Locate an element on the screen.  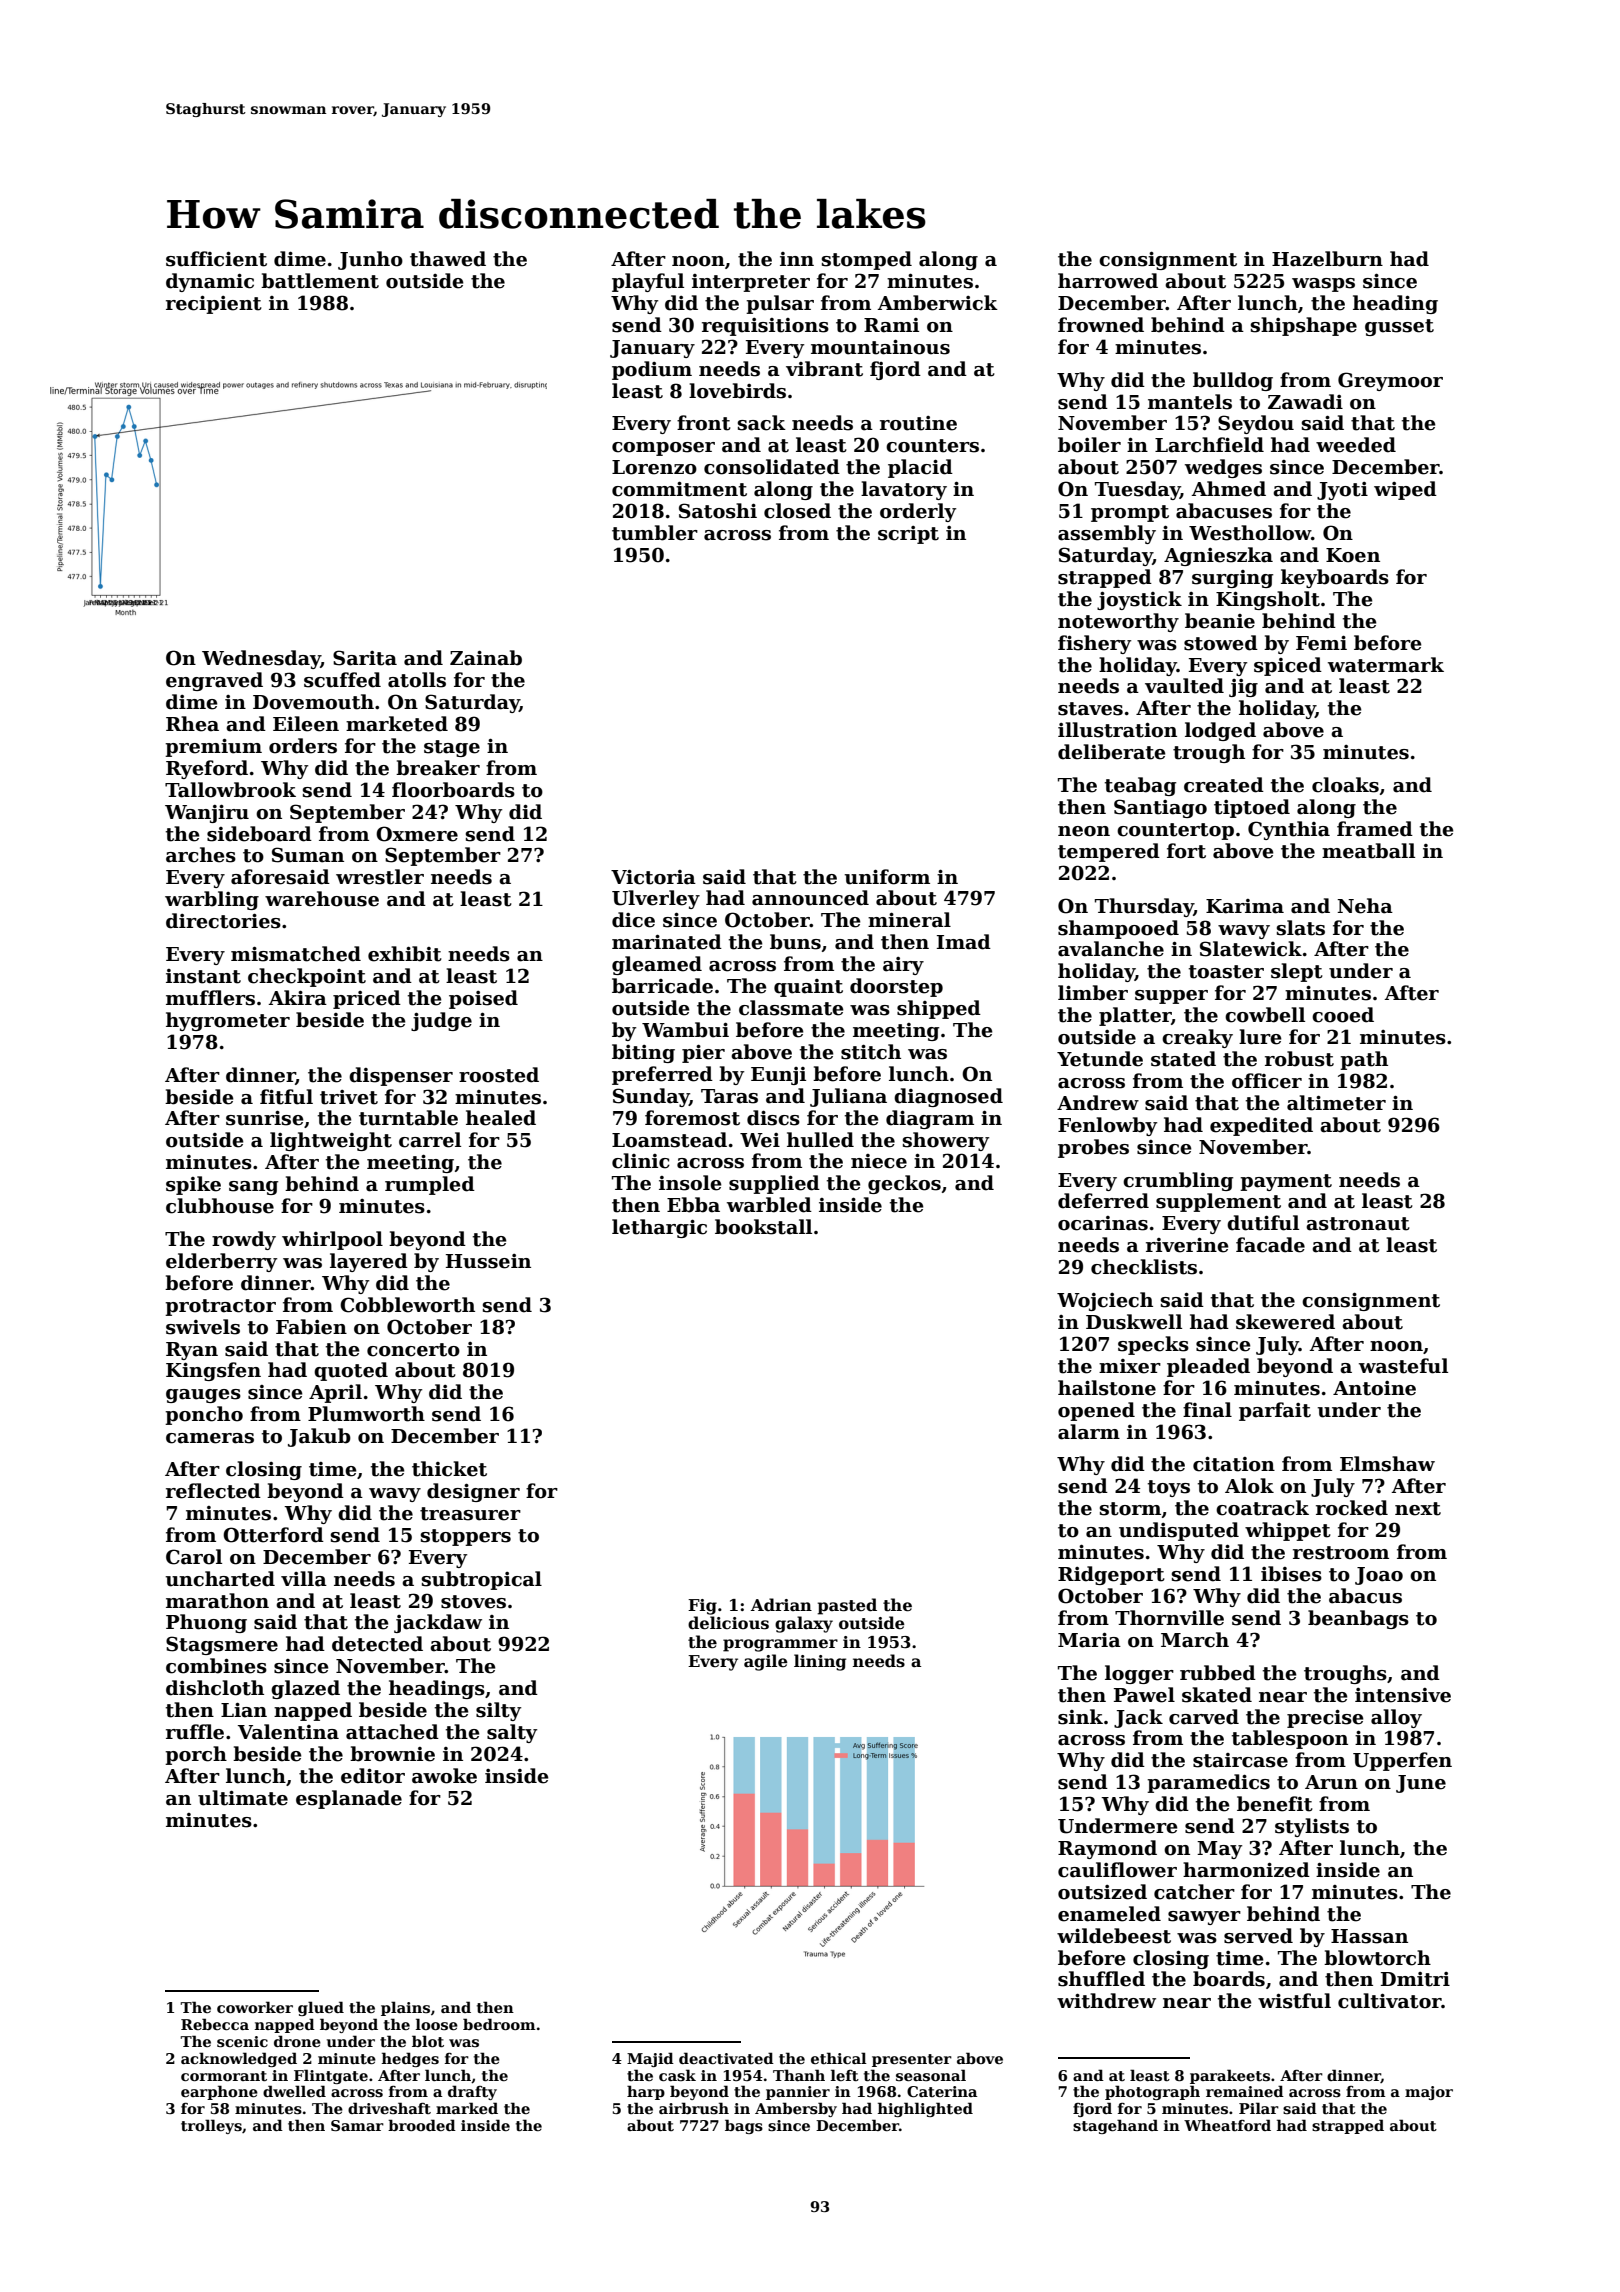
recipient is located at coordinates (214, 304).
